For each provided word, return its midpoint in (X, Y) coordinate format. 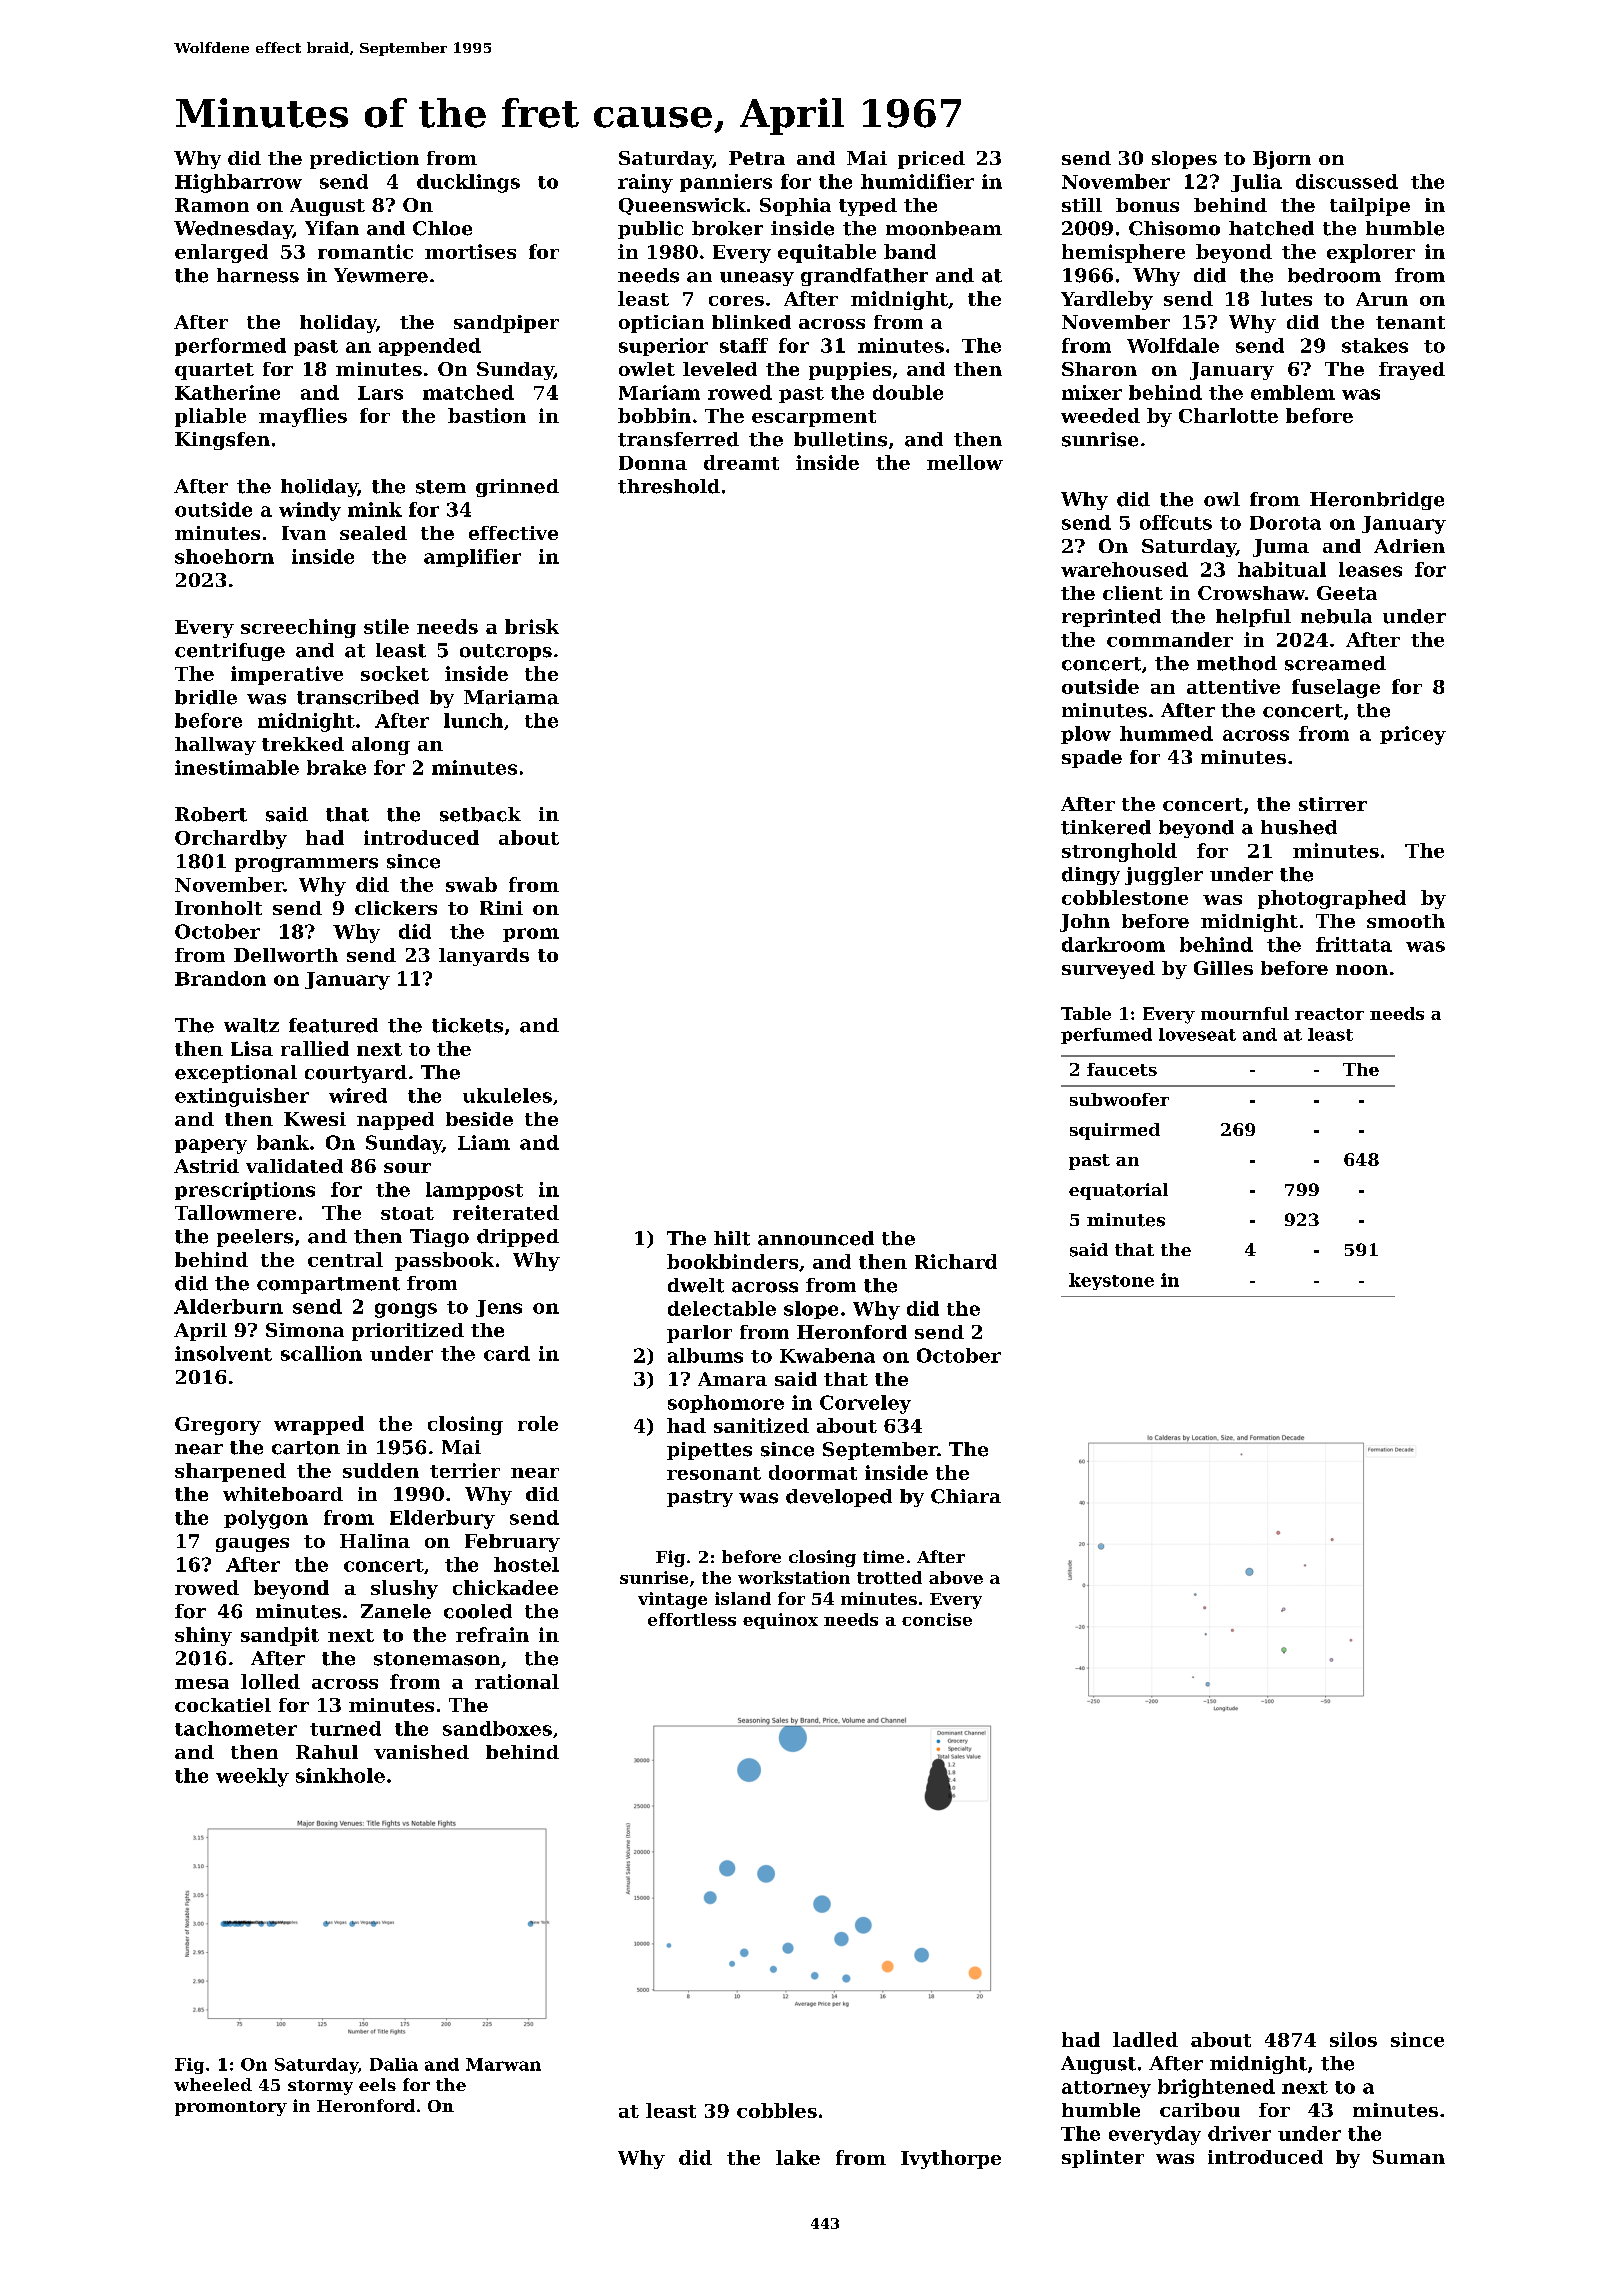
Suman (1409, 2157)
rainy (645, 183)
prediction (364, 160)
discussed (1347, 181)
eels (377, 2084)
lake (798, 2157)
